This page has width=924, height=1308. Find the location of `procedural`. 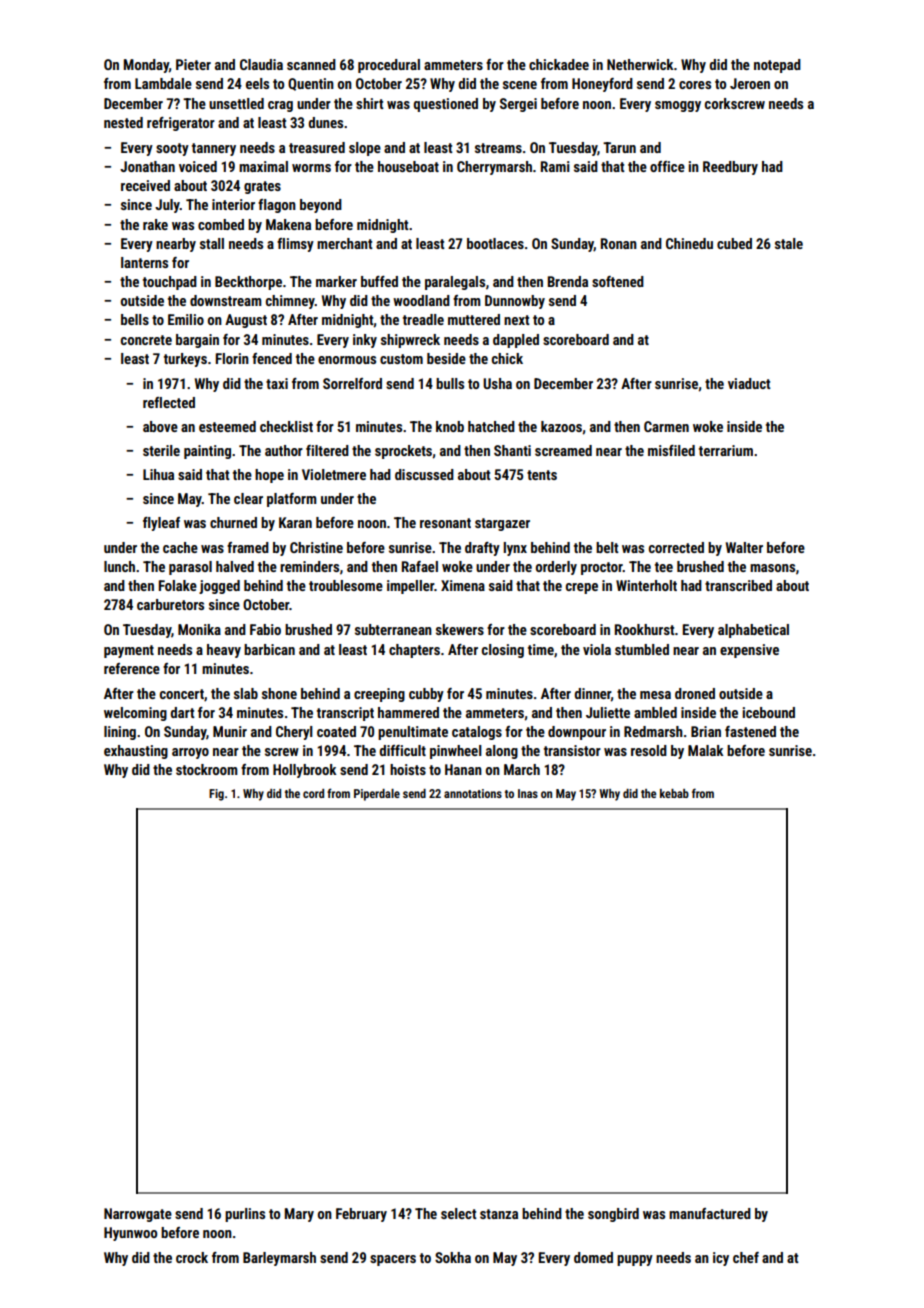

procedural is located at coordinates (389, 66).
